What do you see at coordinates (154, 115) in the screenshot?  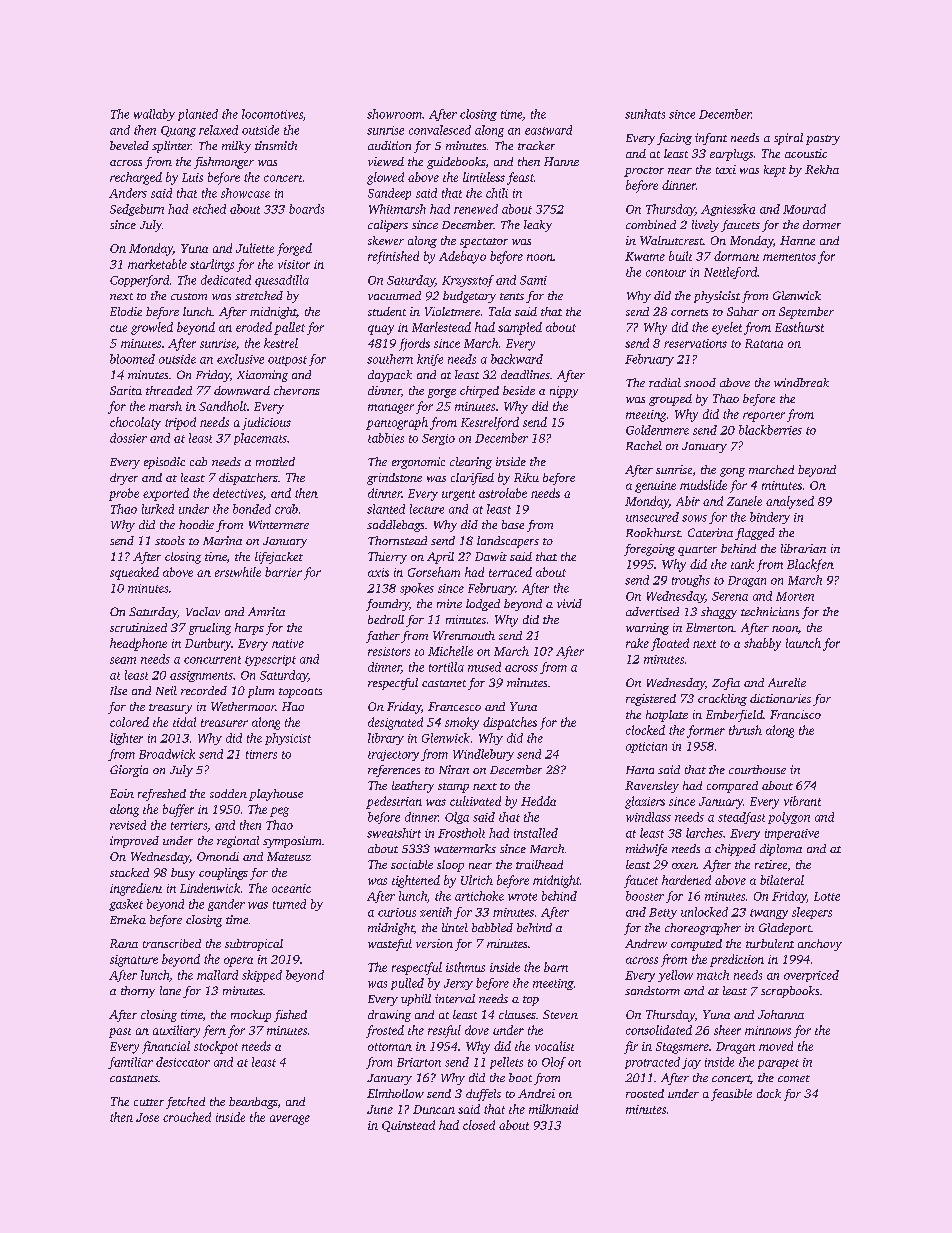 I see `wallaby` at bounding box center [154, 115].
